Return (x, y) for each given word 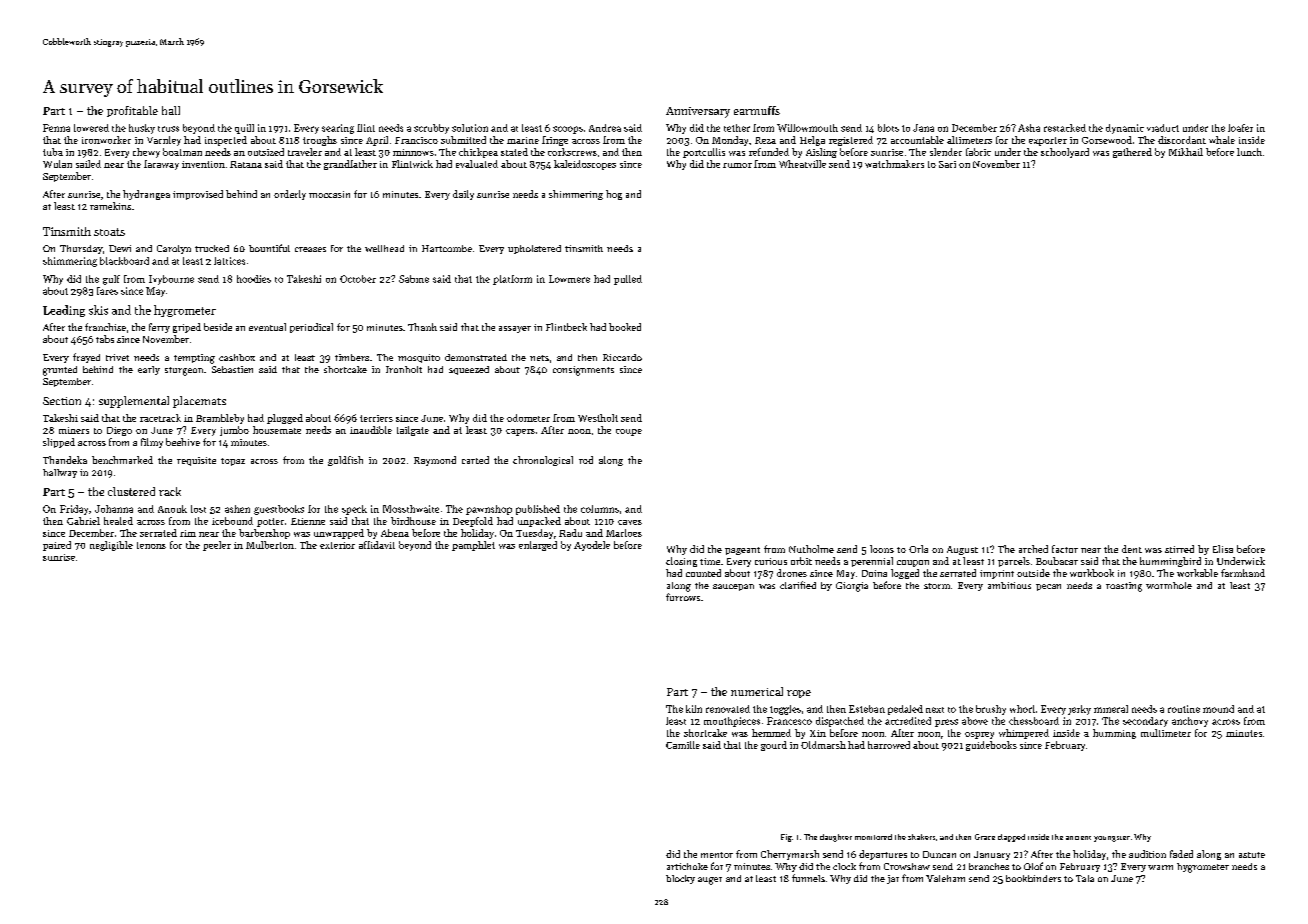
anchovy (1190, 722)
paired (57, 546)
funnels (808, 878)
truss (168, 129)
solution (470, 128)
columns (600, 509)
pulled (628, 280)
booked (625, 327)
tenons (151, 545)
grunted (60, 371)
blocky (680, 879)
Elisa (1223, 549)
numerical (757, 691)
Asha (1029, 128)
